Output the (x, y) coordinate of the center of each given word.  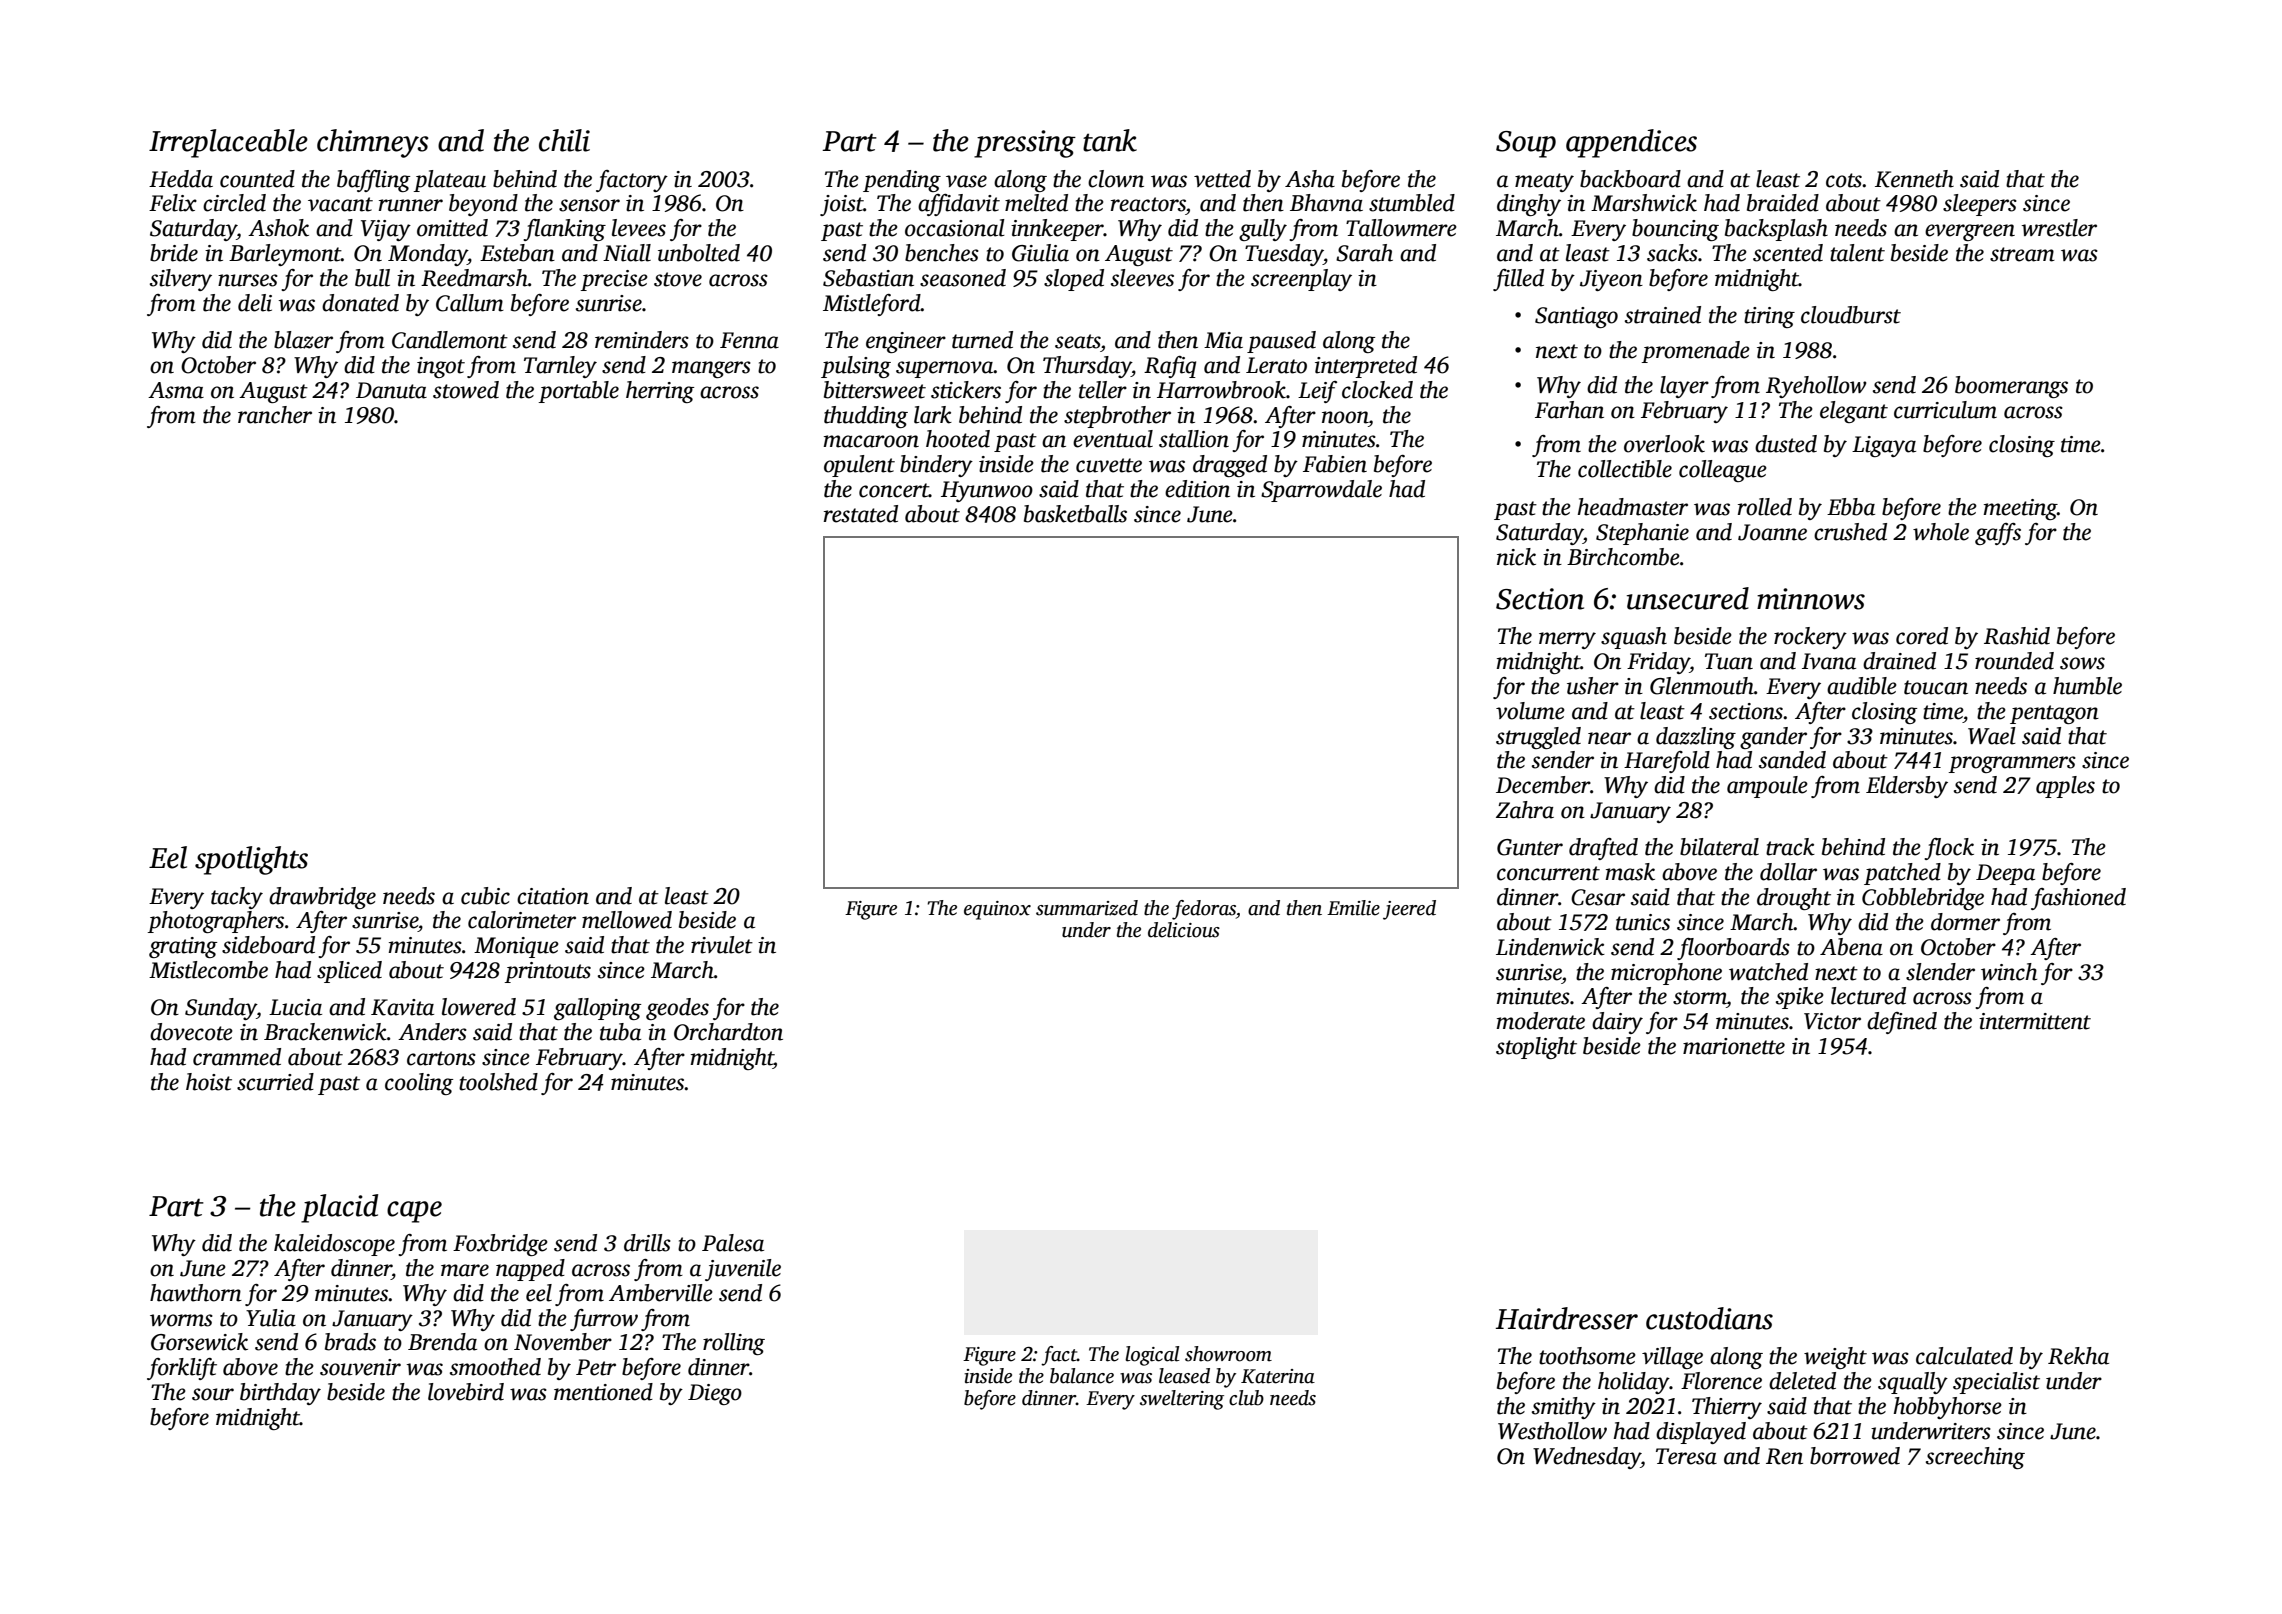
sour (213, 1394)
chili (564, 140)
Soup (1526, 144)
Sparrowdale (1321, 491)
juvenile (743, 1270)
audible (1862, 686)
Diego (715, 1394)
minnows (1811, 599)
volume (1530, 711)
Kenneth (1914, 179)
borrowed (1855, 1456)
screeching (1975, 1458)
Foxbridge (500, 1245)
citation (553, 896)
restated (861, 514)
